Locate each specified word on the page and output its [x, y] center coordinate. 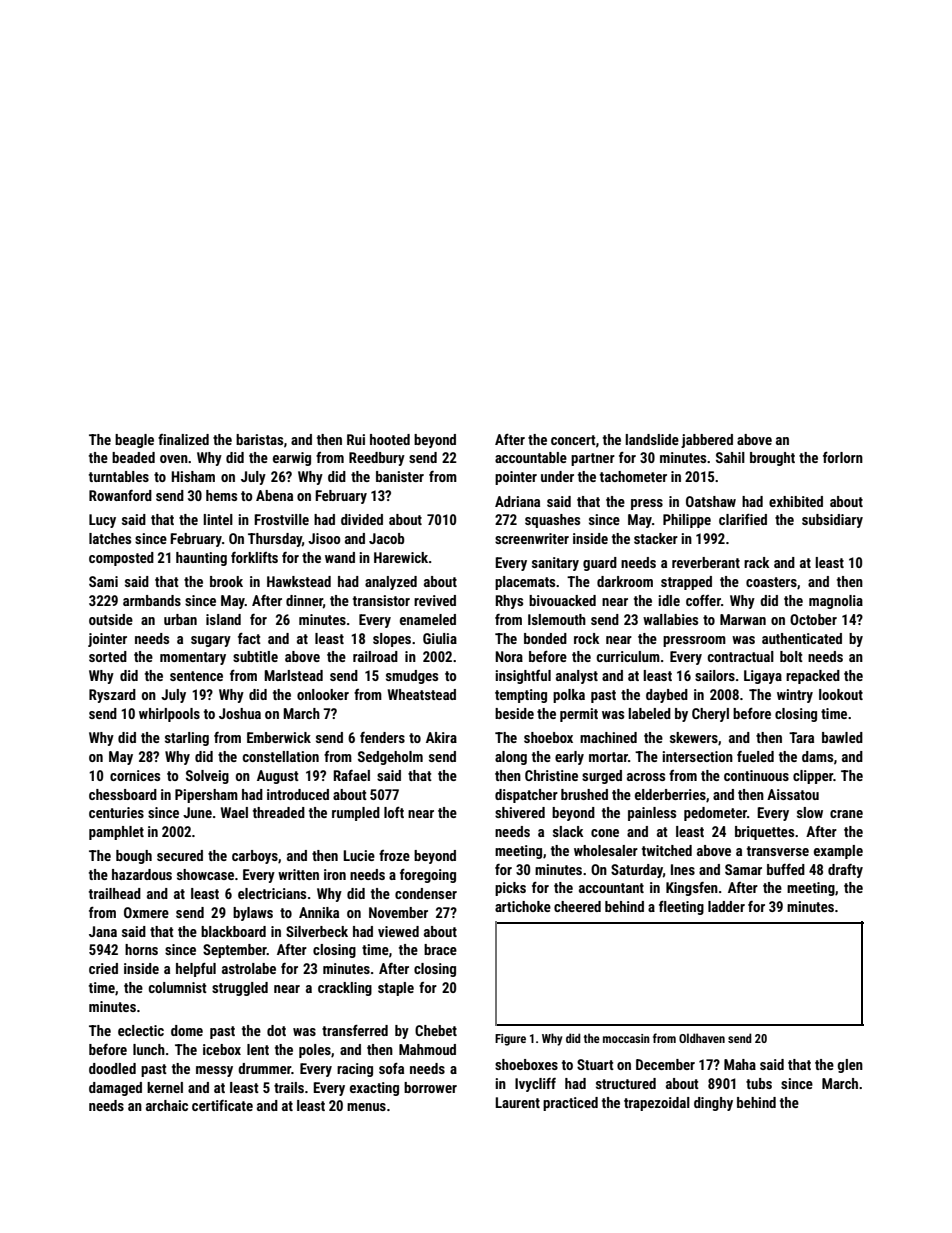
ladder [726, 906]
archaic [167, 1105]
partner [593, 459]
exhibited [796, 501]
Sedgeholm [390, 758]
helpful [196, 969]
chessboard [123, 794]
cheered [577, 906]
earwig [292, 459]
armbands [152, 600]
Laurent [517, 1102]
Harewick [401, 557]
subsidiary [832, 521]
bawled [842, 737]
